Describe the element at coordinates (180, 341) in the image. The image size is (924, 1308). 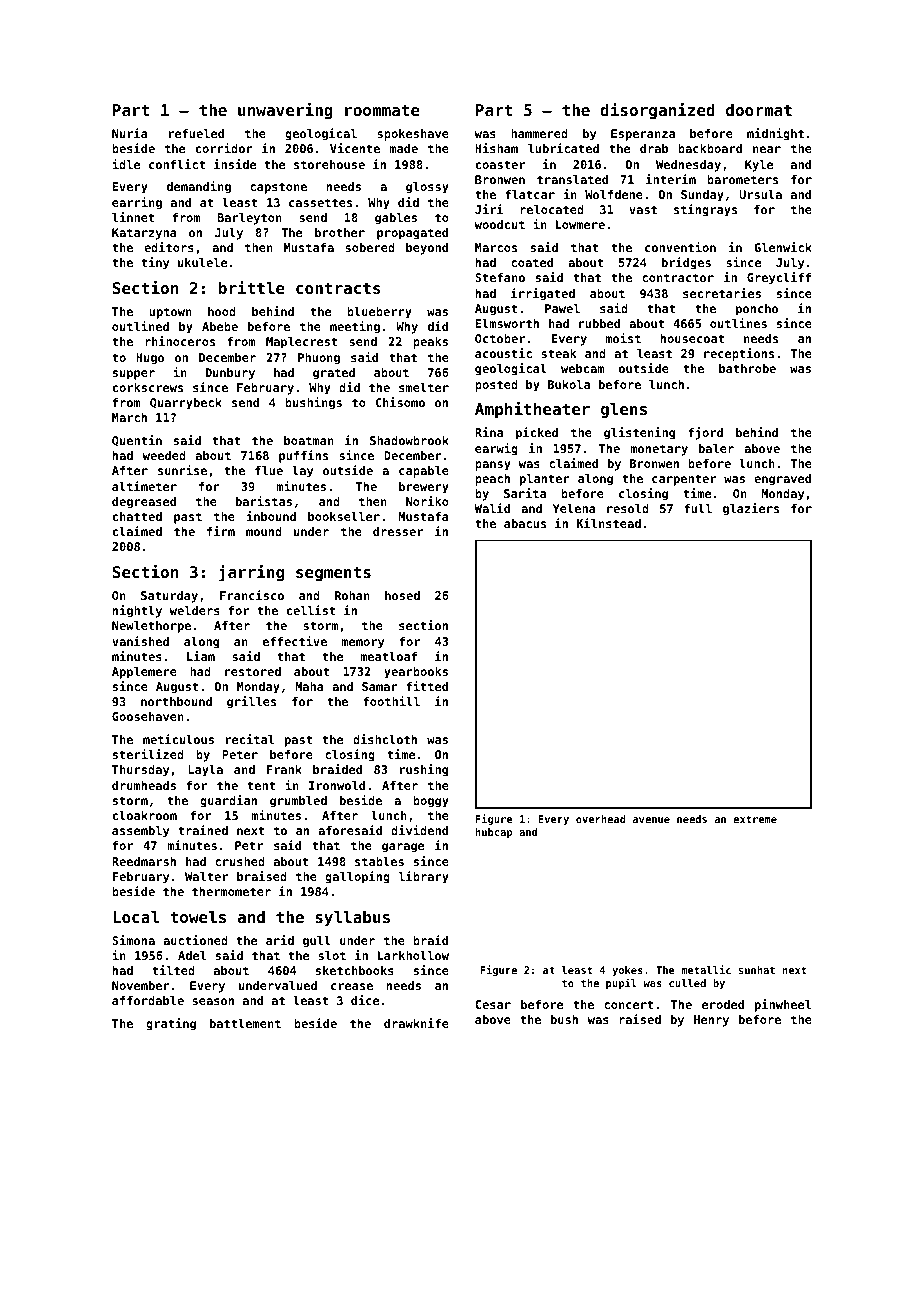
I see `rhinoceros` at that location.
